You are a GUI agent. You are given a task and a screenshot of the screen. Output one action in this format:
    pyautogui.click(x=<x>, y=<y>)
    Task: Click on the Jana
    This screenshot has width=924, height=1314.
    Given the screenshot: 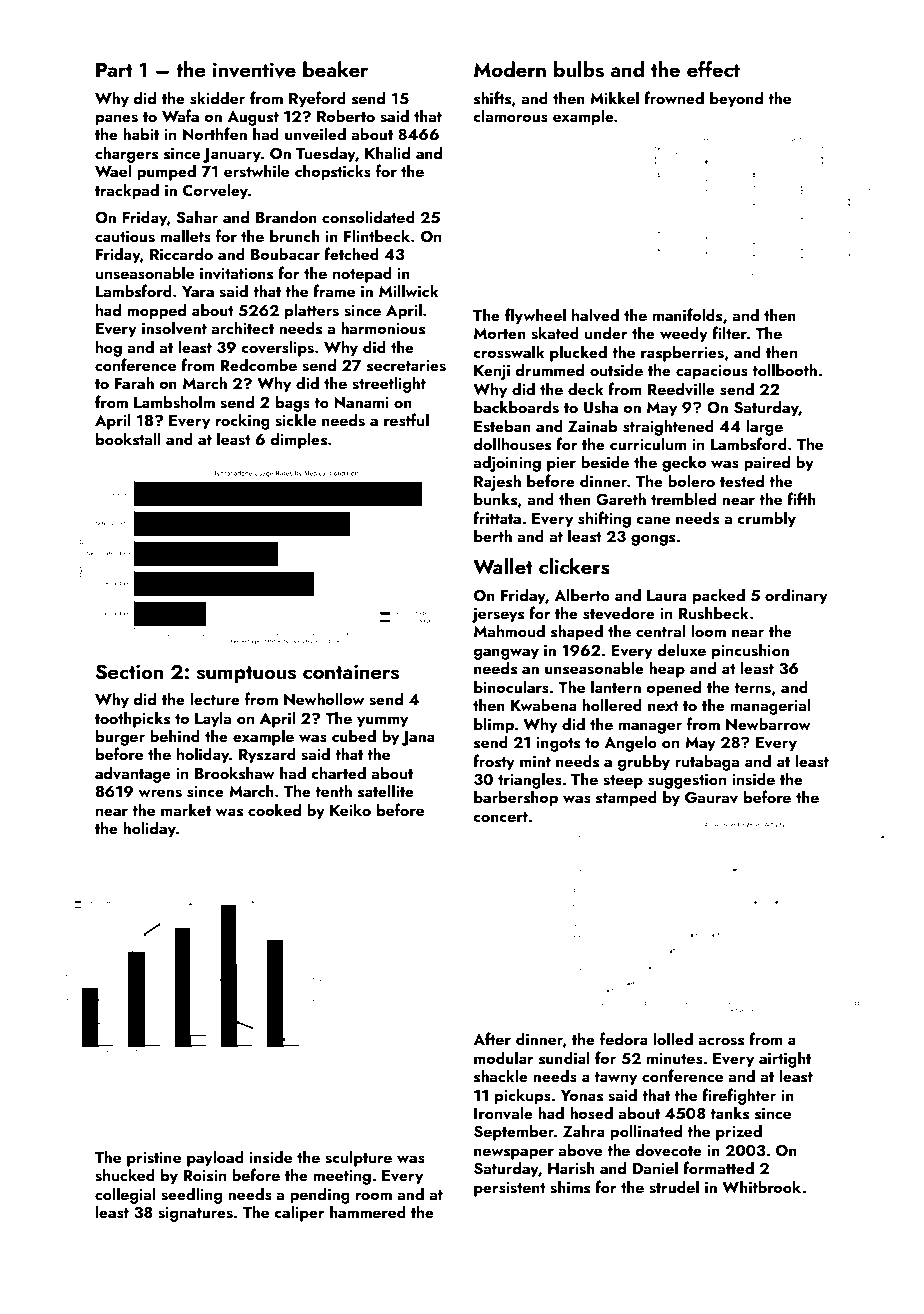 What is the action you would take?
    pyautogui.click(x=418, y=738)
